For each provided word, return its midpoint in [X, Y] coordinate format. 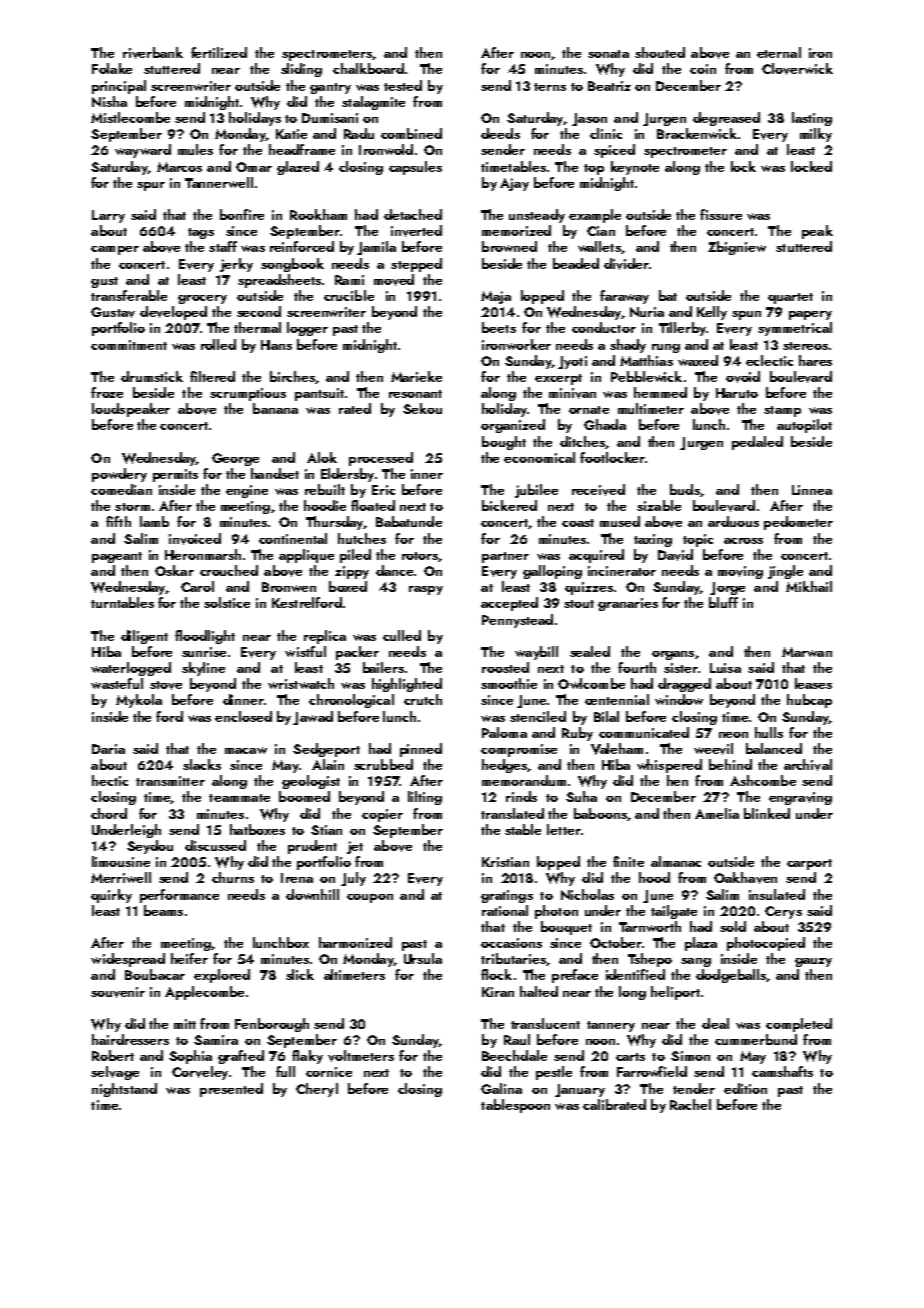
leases [813, 683]
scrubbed [383, 764]
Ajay [514, 184]
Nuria [647, 312]
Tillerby [682, 329]
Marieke [416, 376]
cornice [329, 1072]
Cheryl [317, 1090]
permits [175, 475]
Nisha [109, 101]
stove [166, 685]
